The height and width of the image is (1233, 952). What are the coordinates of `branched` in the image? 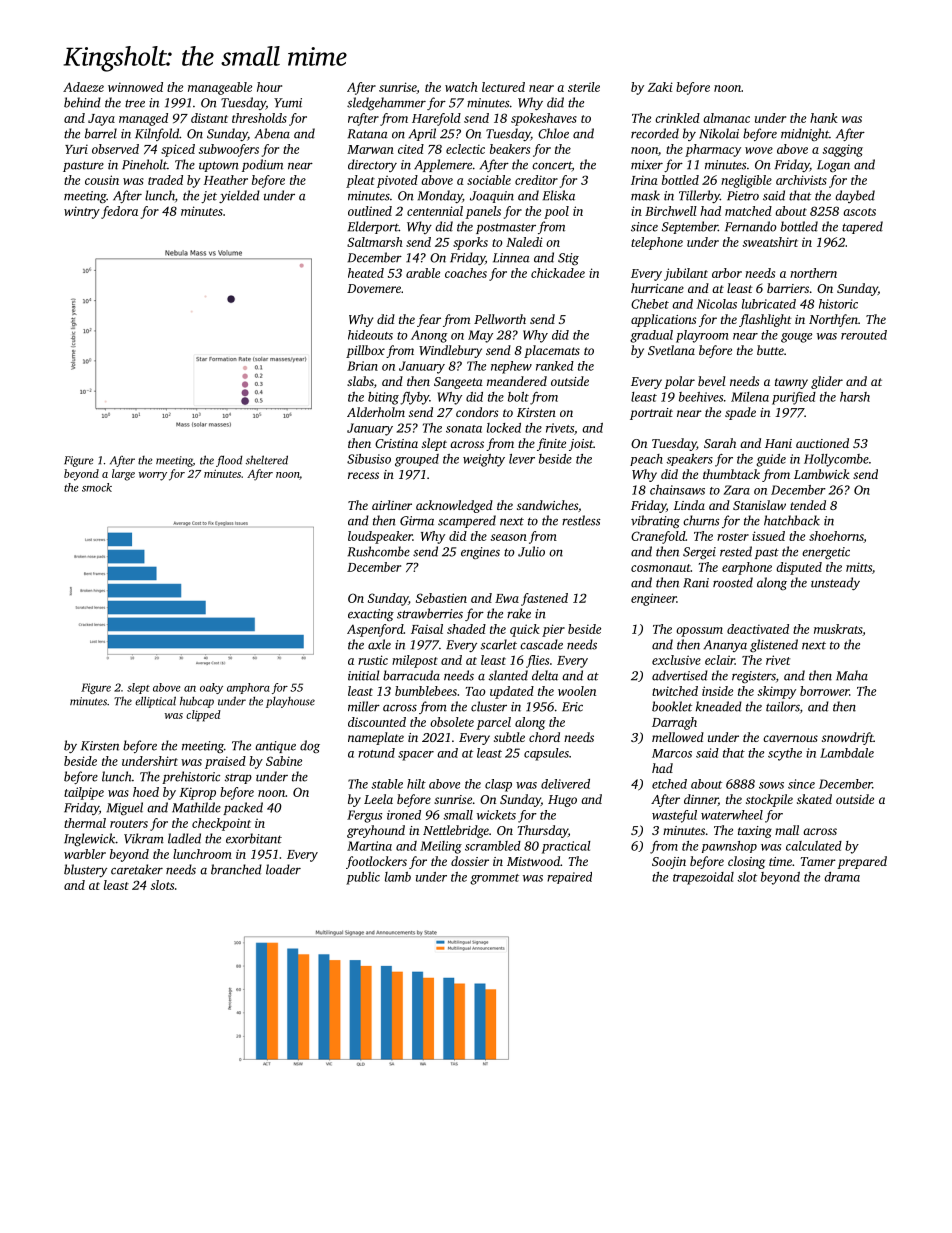 It's located at (236, 869).
